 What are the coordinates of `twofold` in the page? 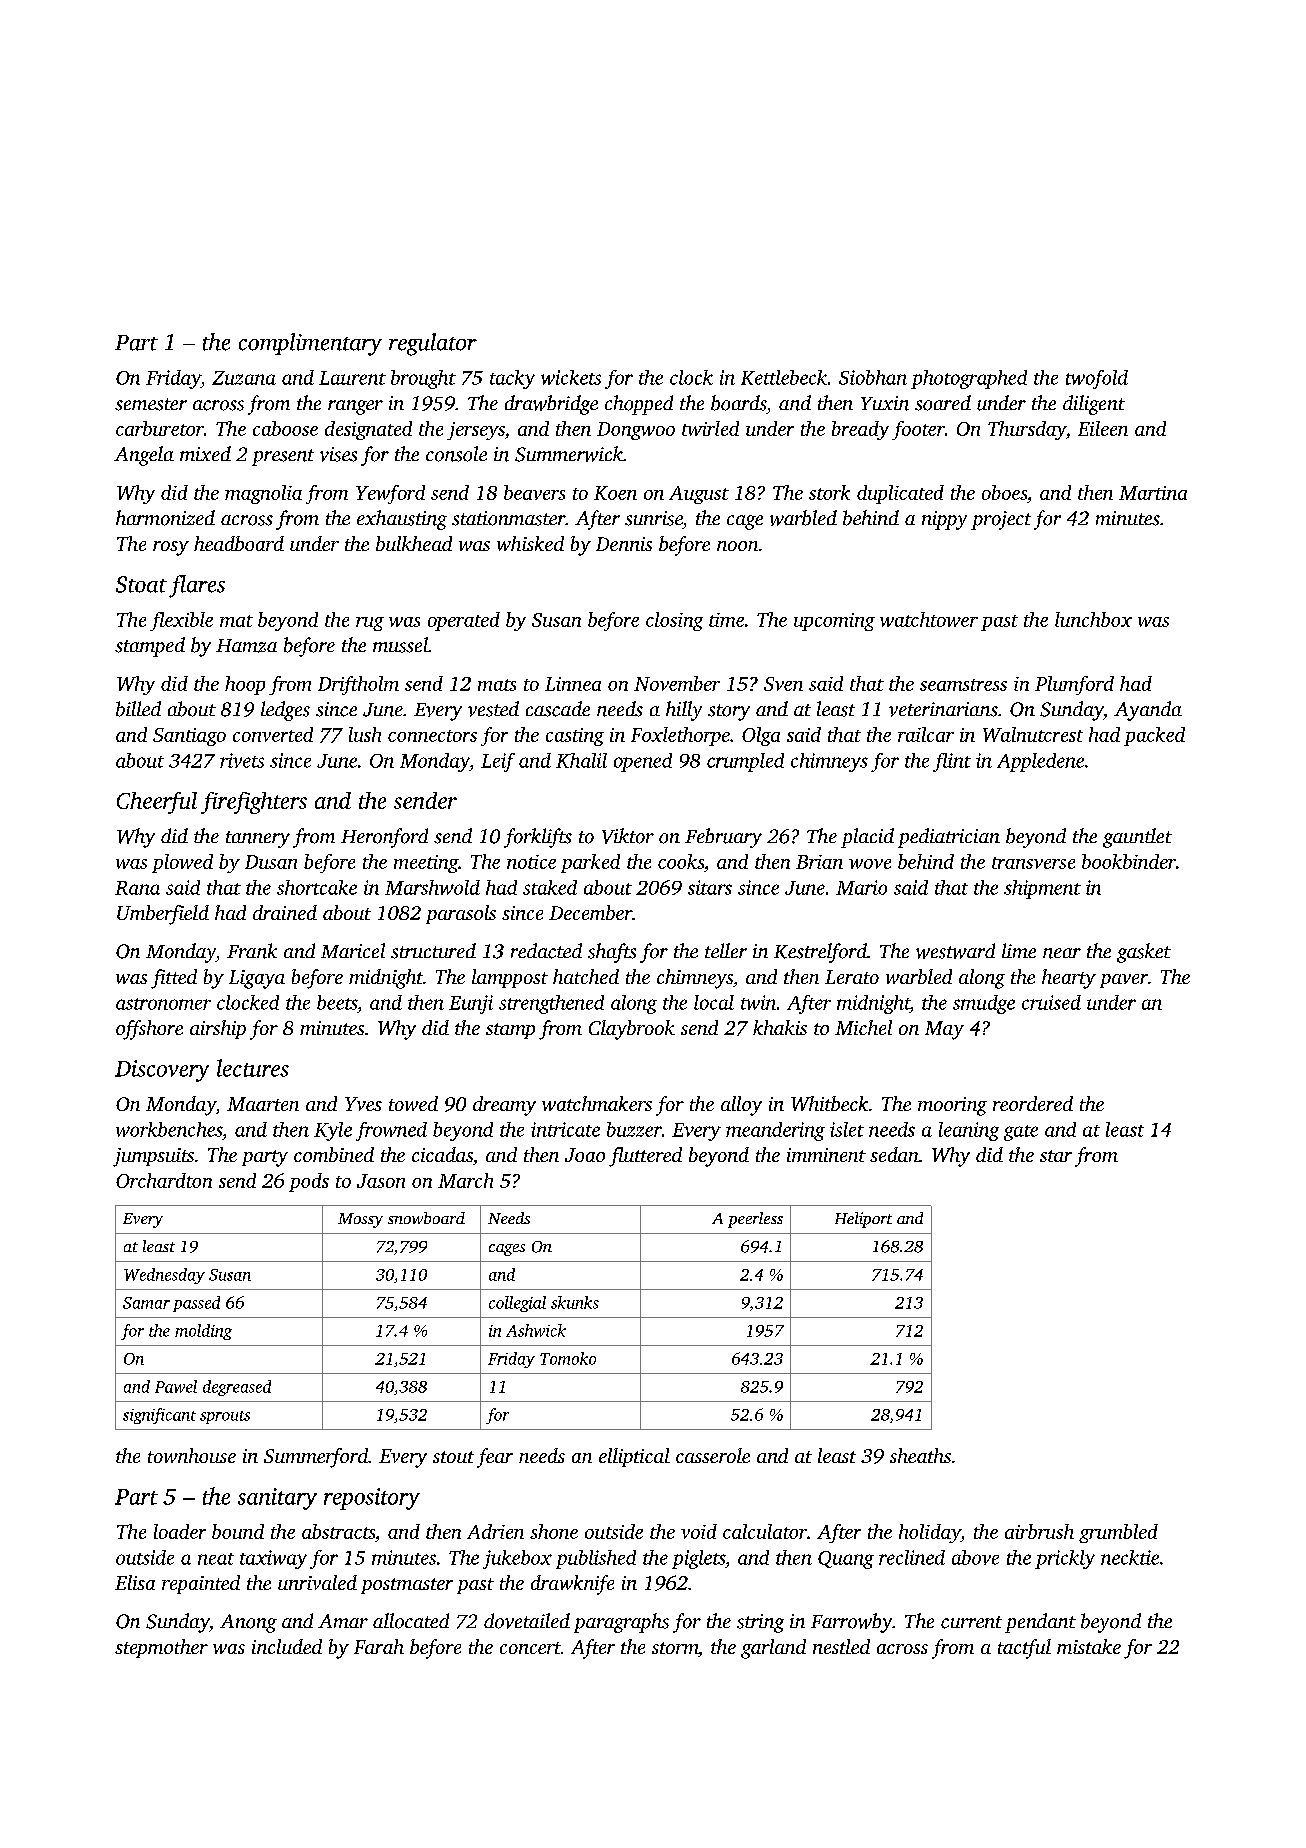 It's located at (1097, 379).
